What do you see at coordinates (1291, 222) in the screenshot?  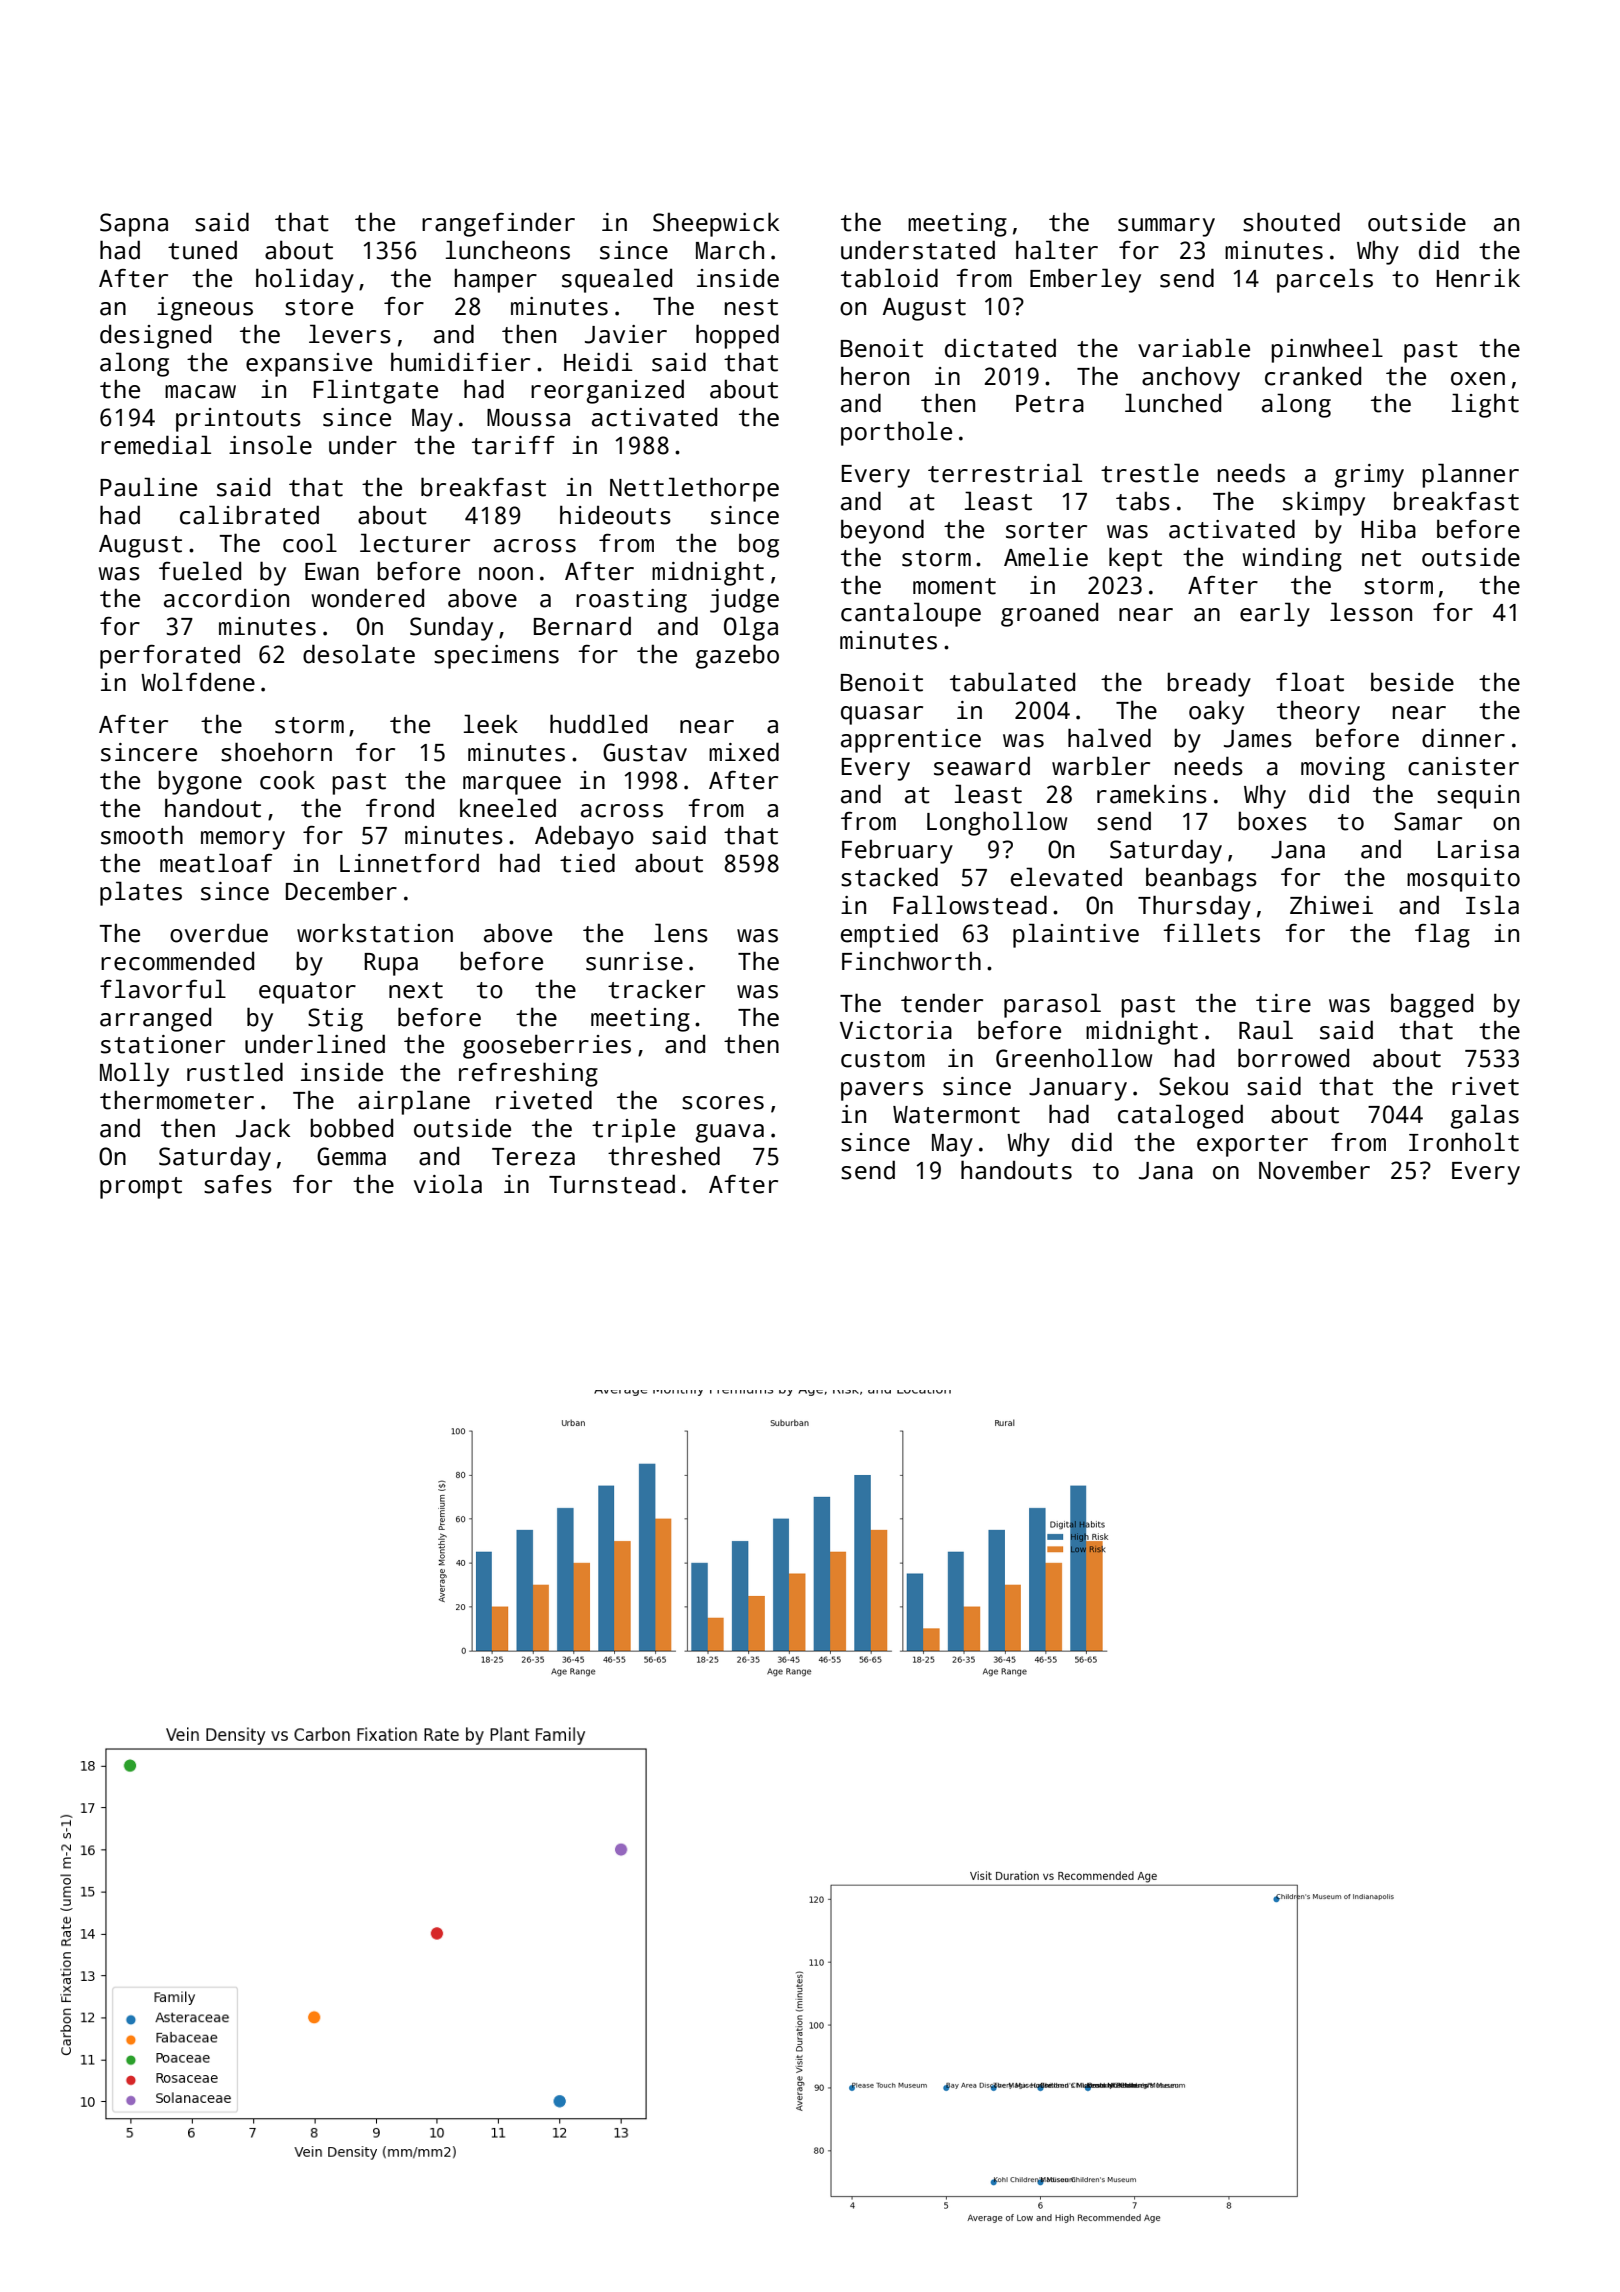 I see `shouted` at bounding box center [1291, 222].
